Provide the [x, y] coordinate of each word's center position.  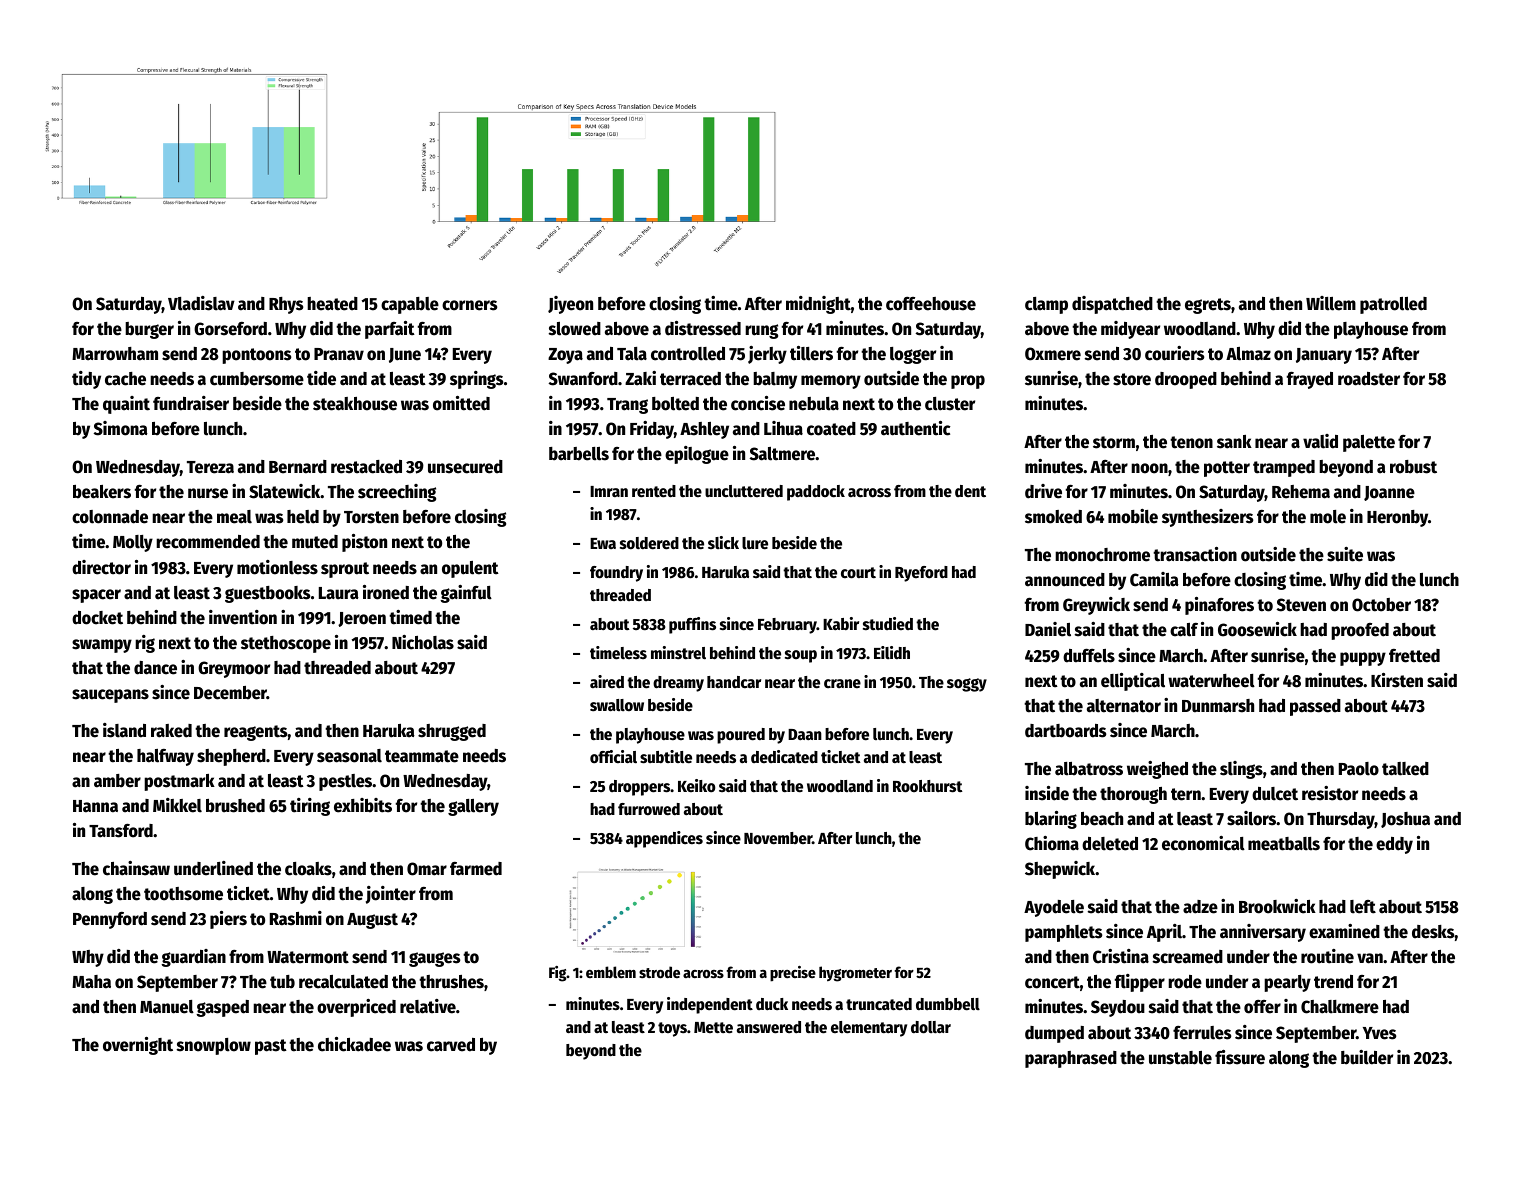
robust [1413, 467]
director [101, 567]
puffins [692, 625]
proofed [1360, 631]
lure [755, 543]
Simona [121, 428]
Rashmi [296, 918]
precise [793, 974]
